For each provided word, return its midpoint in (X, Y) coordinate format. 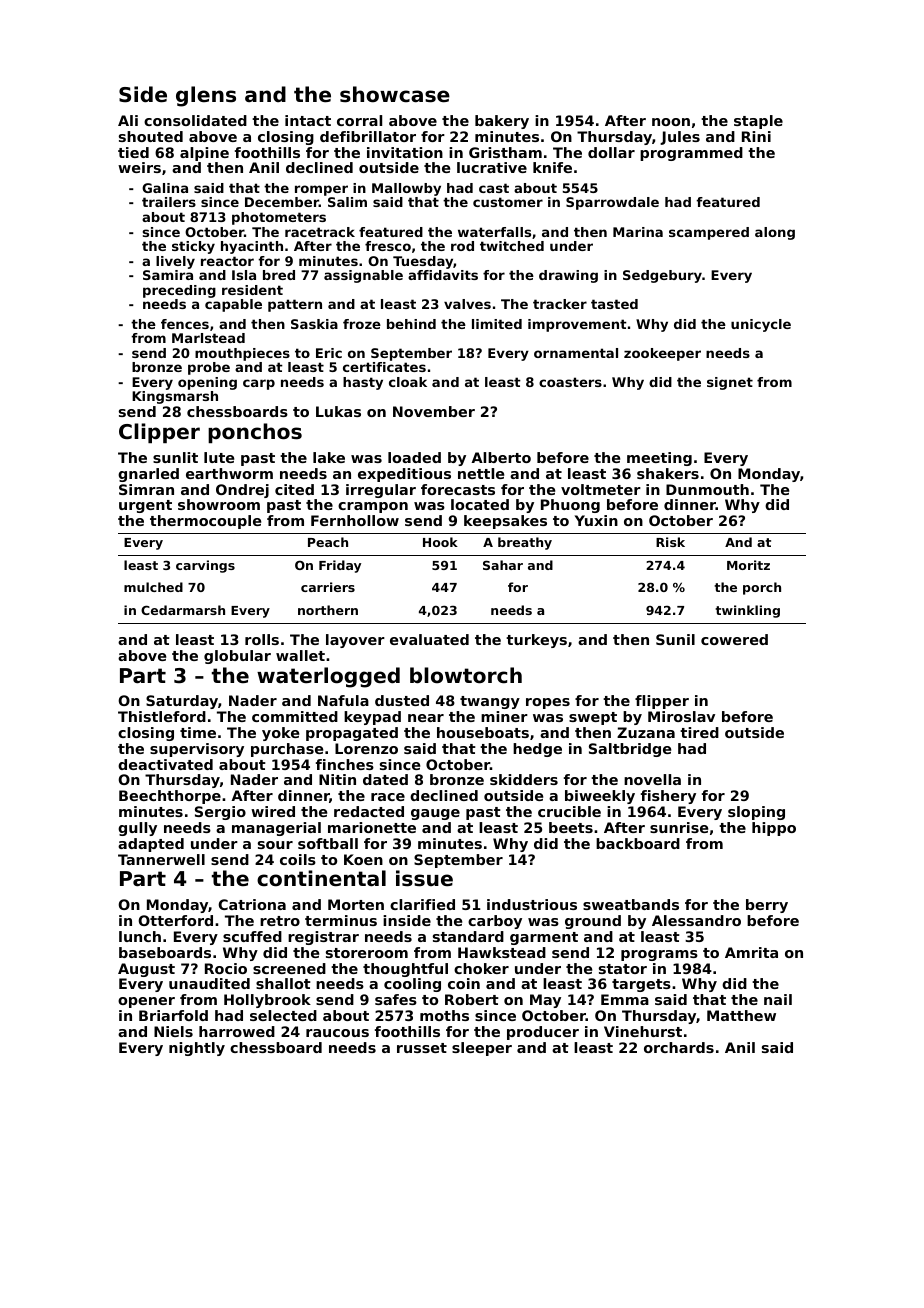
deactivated (165, 764)
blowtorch (466, 675)
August (146, 970)
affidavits (443, 275)
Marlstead (208, 338)
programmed (691, 154)
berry (767, 906)
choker (481, 968)
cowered (734, 639)
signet (730, 383)
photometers (279, 218)
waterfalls (494, 232)
